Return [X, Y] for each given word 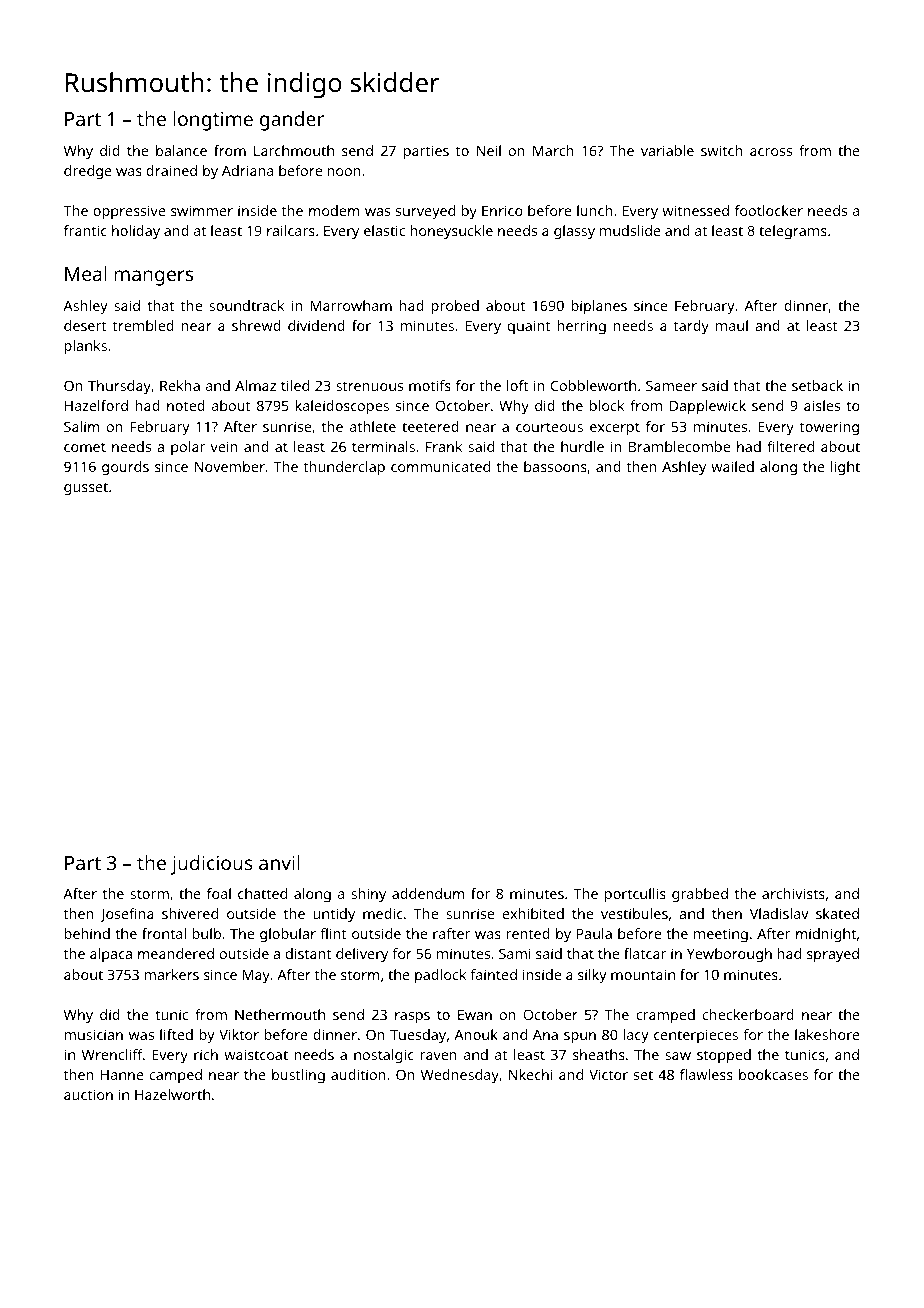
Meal [86, 273]
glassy [574, 232]
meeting [721, 935]
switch [721, 150]
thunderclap [344, 468]
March [553, 150]
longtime [213, 121]
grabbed [700, 895]
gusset [86, 489]
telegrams [793, 232]
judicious [212, 865]
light [845, 468]
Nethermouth [280, 1014]
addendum [428, 893]
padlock [440, 976]
